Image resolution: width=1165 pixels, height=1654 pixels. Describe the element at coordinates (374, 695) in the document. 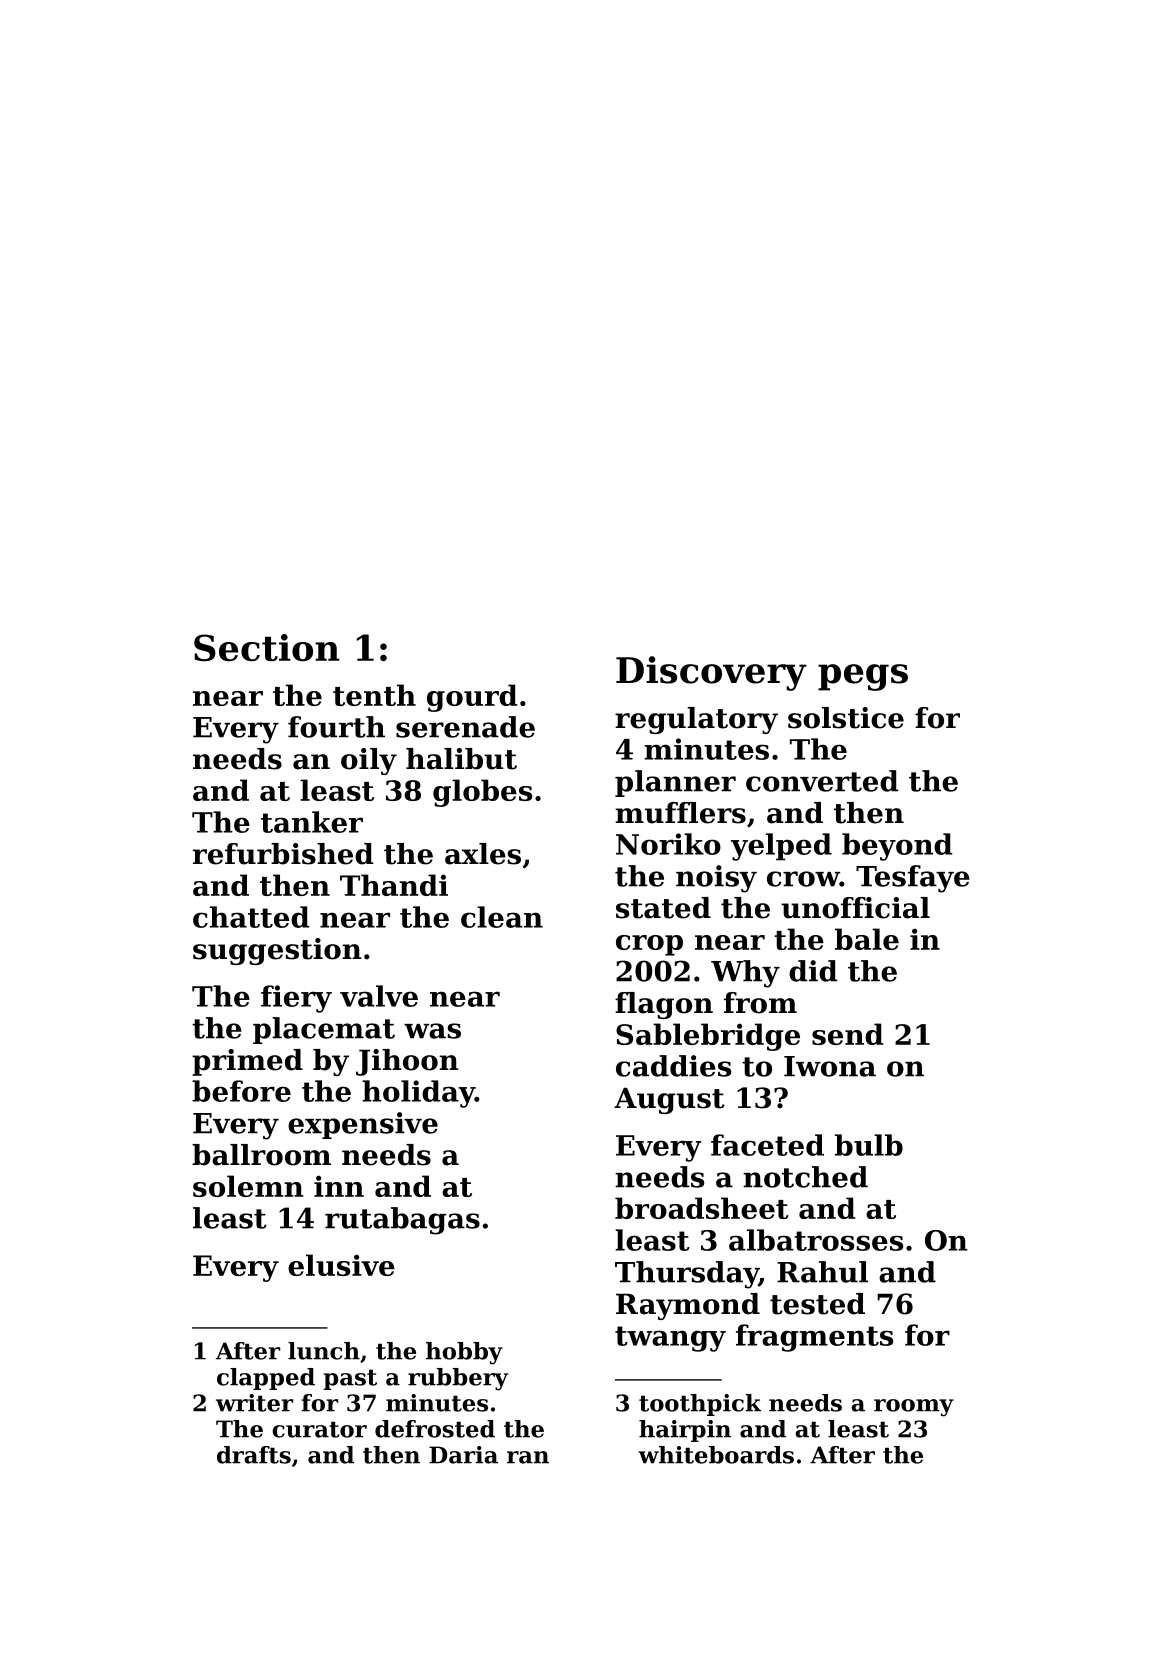

I see `tenth` at that location.
